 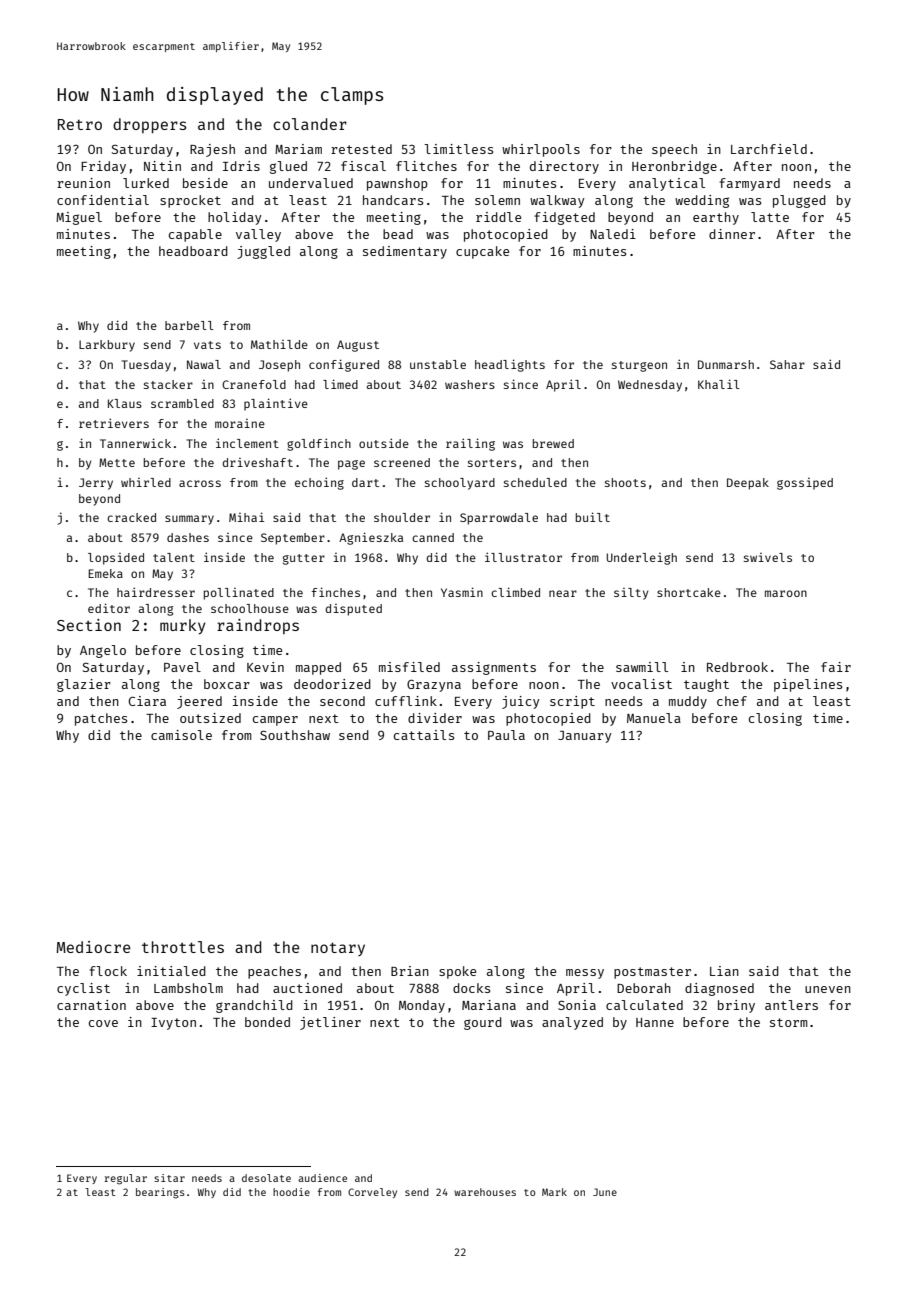 What do you see at coordinates (515, 592) in the image?
I see `climbed` at bounding box center [515, 592].
